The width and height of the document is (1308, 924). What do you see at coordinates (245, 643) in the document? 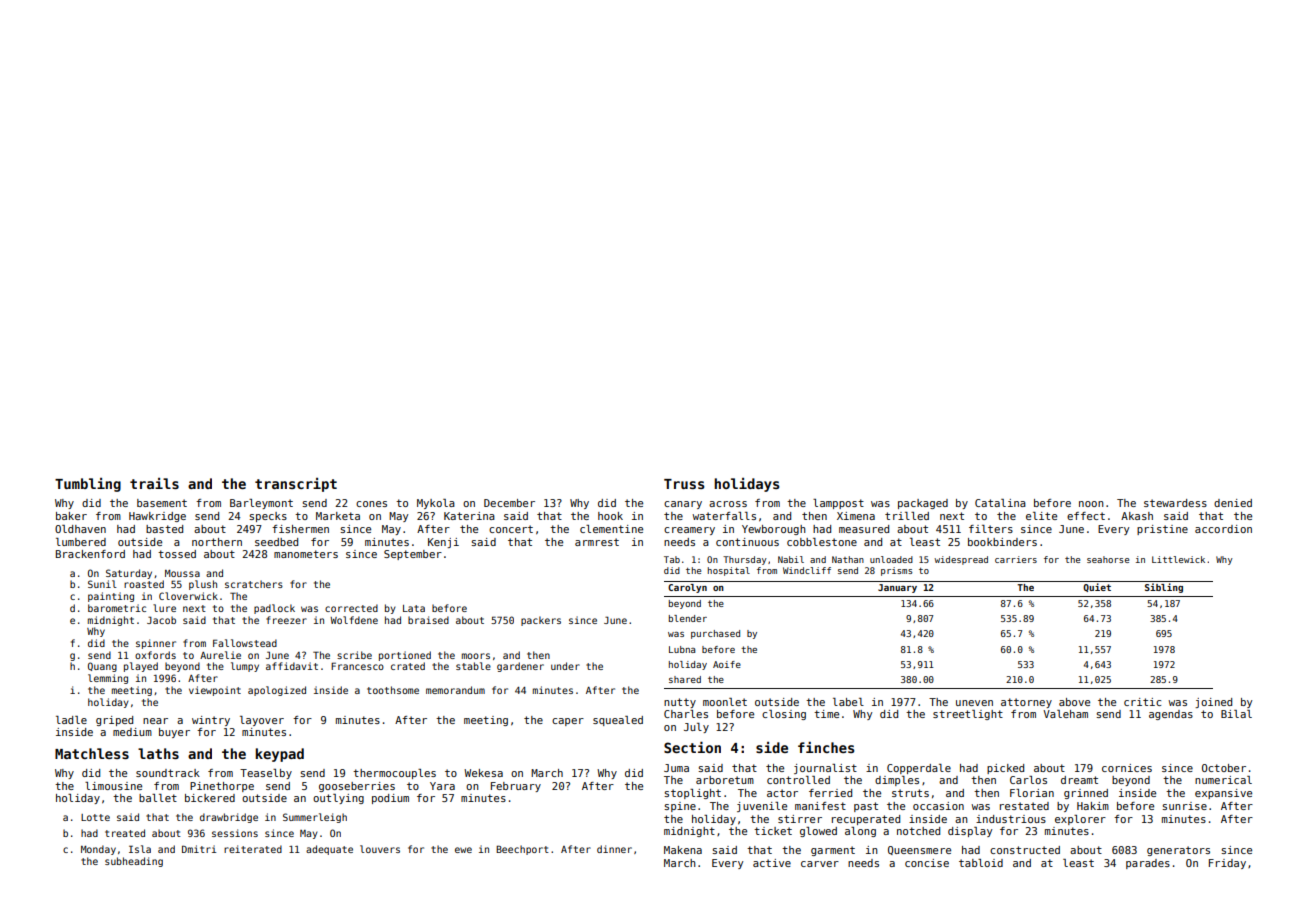
I see `Fallowstead` at bounding box center [245, 643].
